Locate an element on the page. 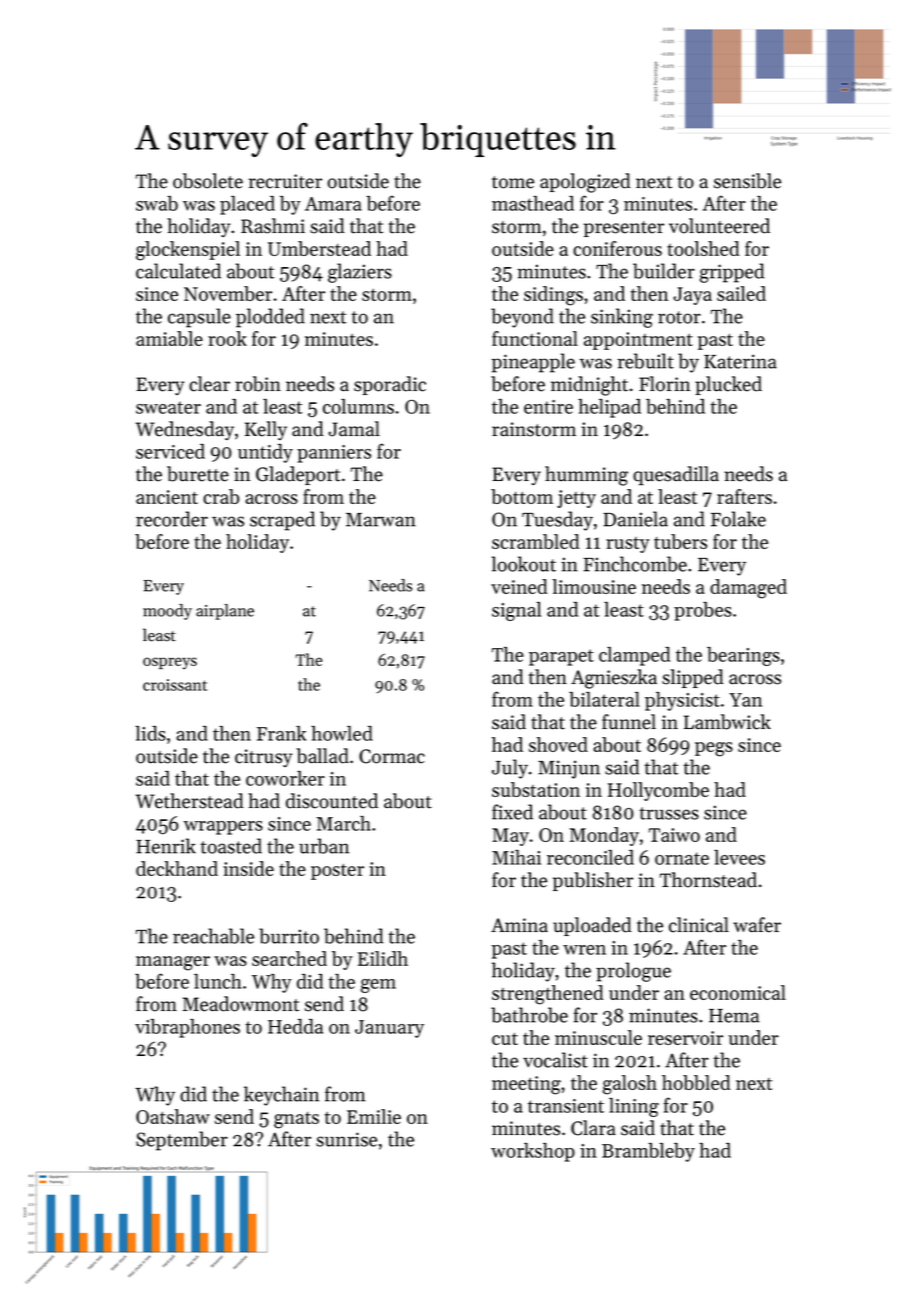  sweater is located at coordinates (168, 407).
